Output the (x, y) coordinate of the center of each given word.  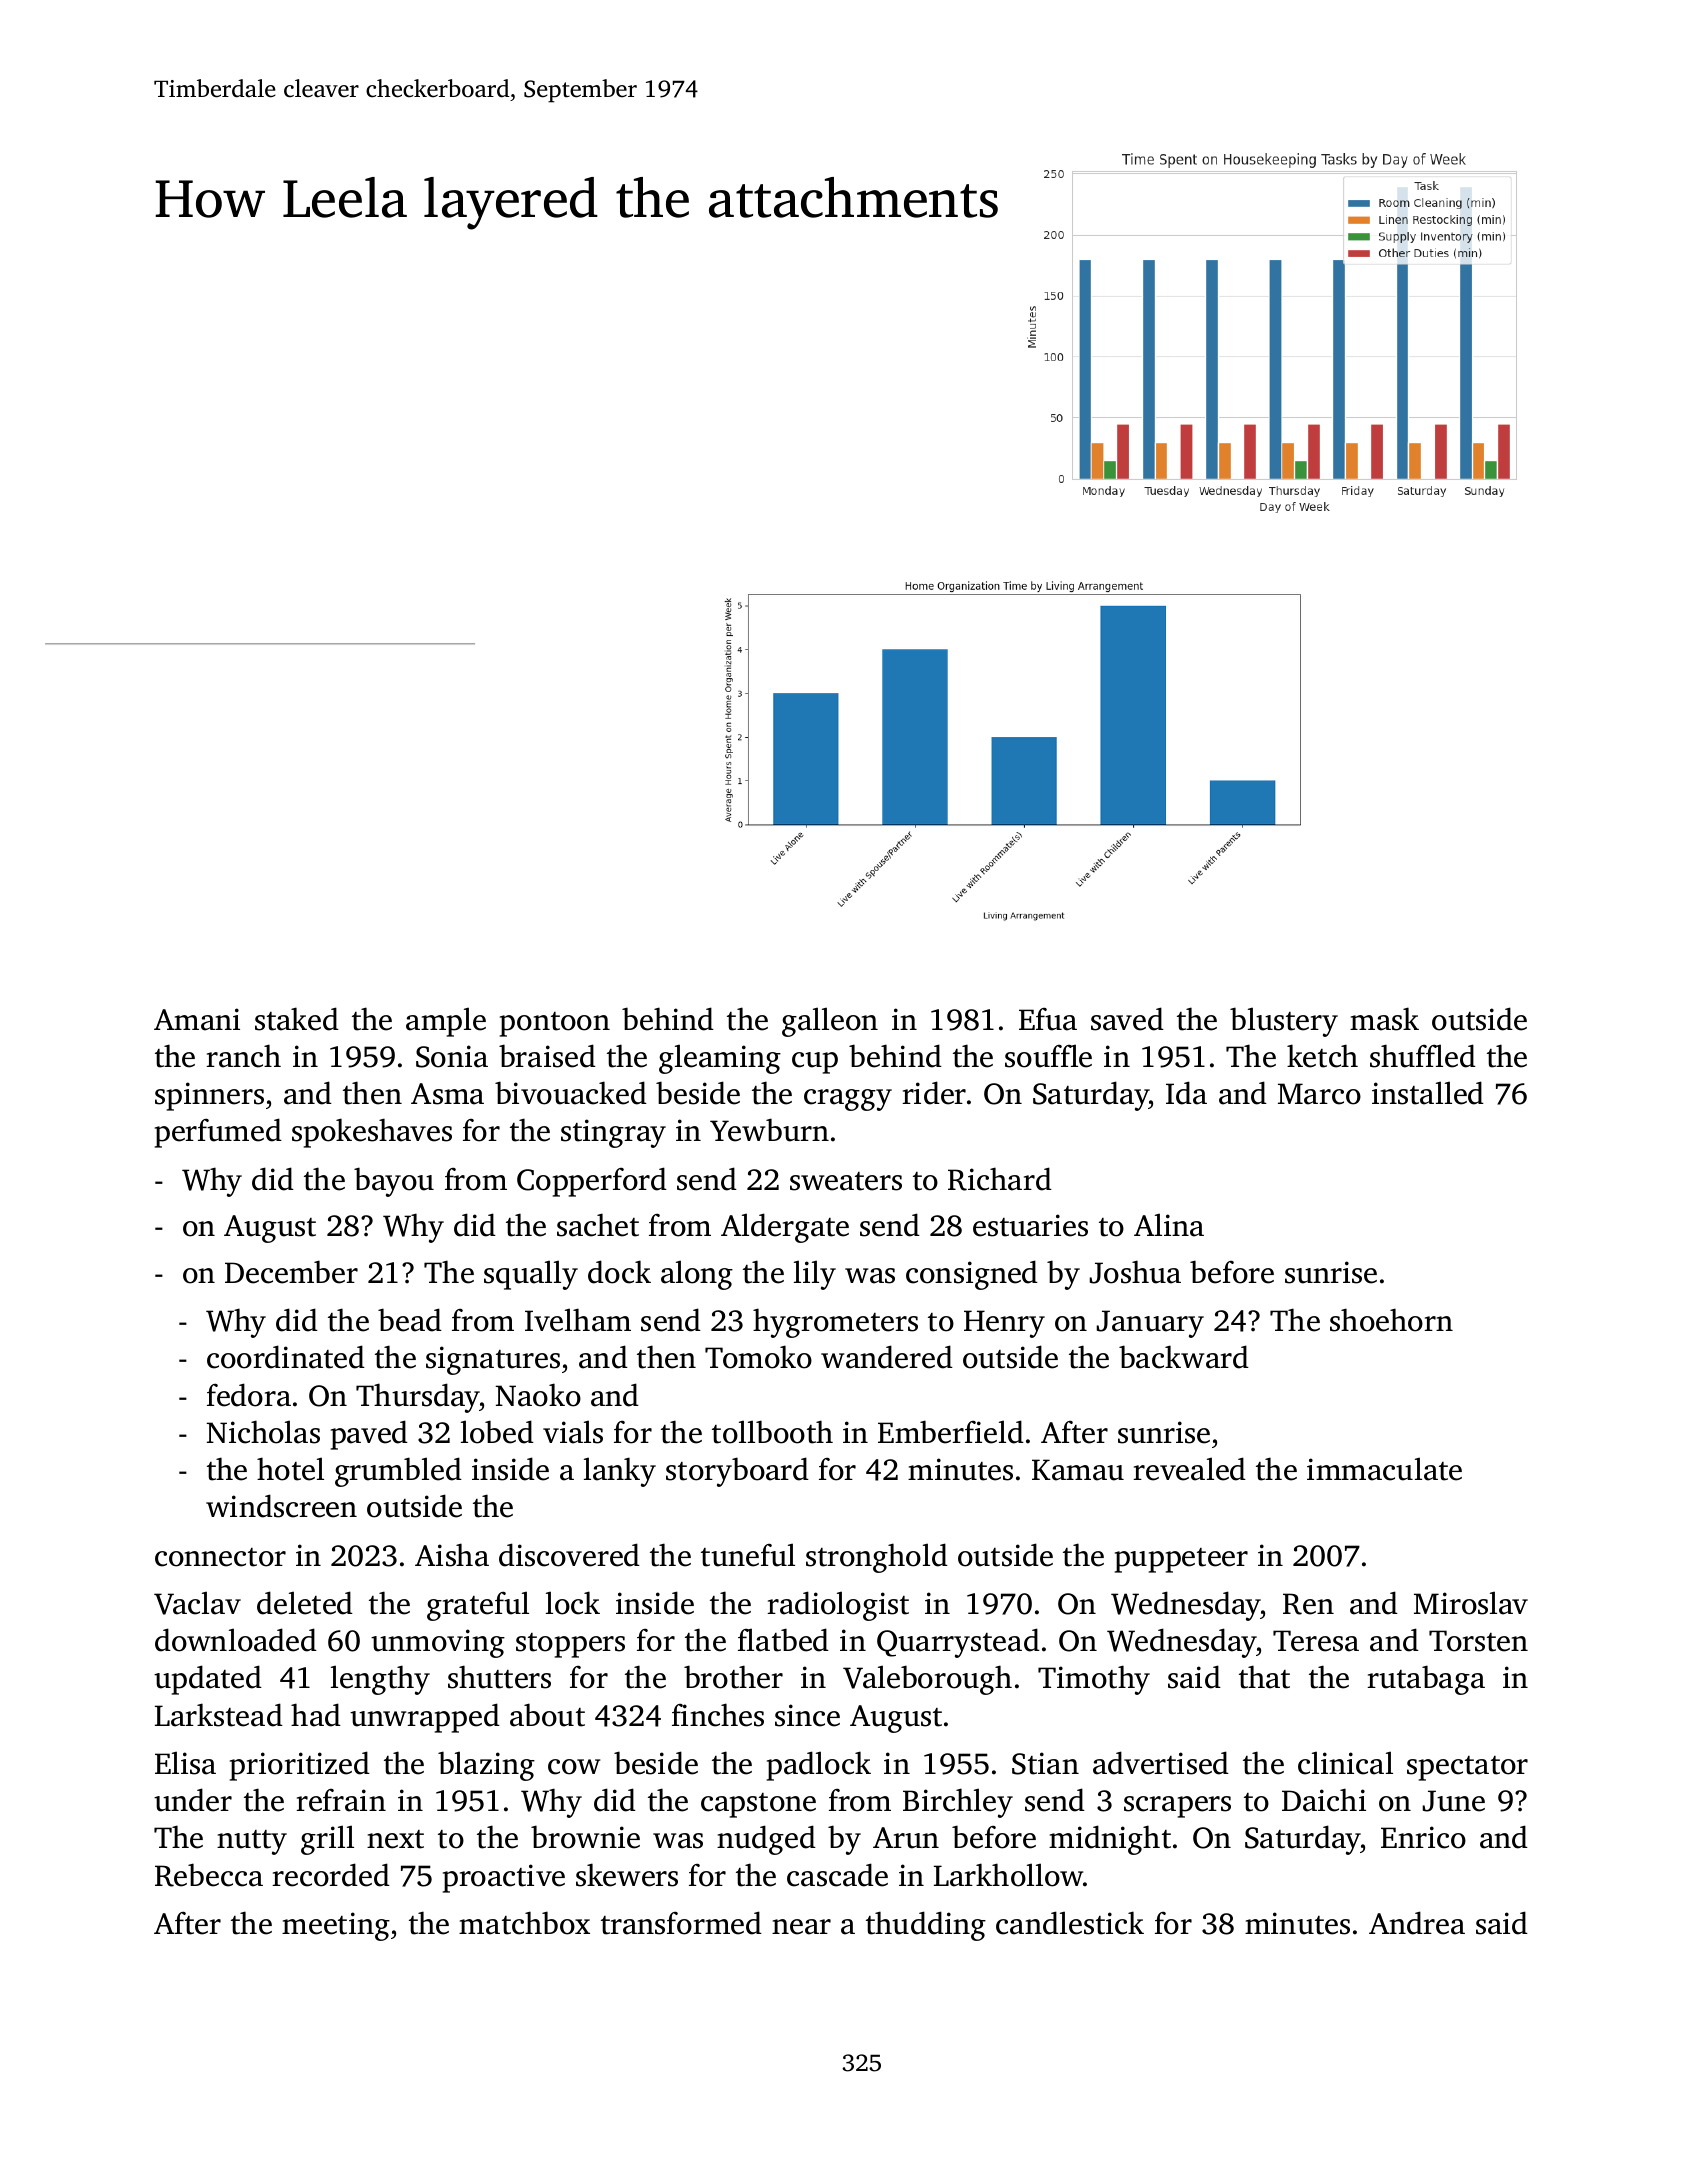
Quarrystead (958, 1643)
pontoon (555, 1024)
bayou (394, 1182)
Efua (1048, 1019)
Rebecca (209, 1875)
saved (1127, 1019)
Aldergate (785, 1228)
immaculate (1384, 1469)
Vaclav (197, 1603)
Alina (1169, 1225)
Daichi (1324, 1800)
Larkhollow (1009, 1875)
